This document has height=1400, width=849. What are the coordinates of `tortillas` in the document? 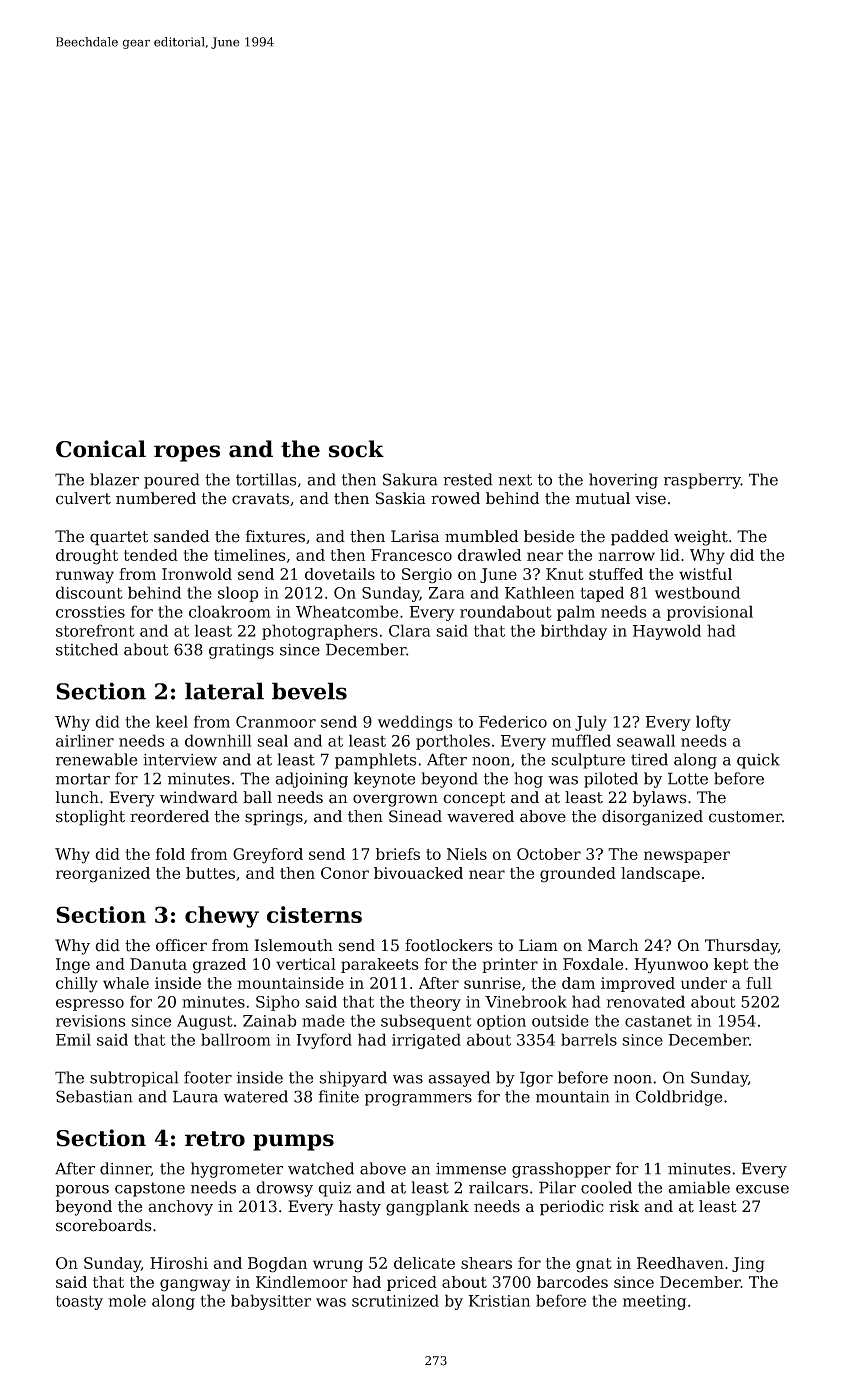 It's located at (266, 479).
